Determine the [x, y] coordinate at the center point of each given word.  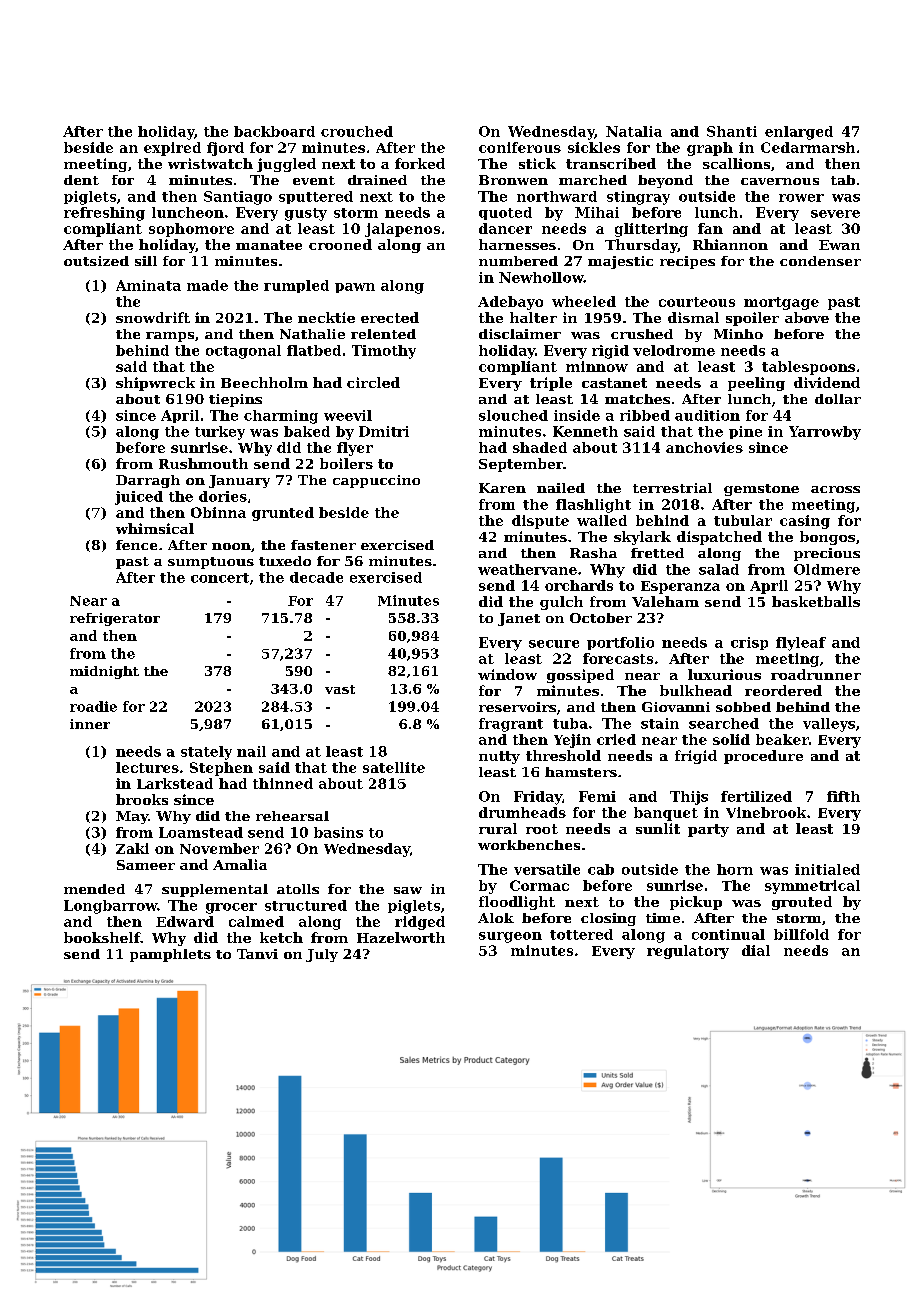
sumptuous [211, 563]
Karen [502, 488]
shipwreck [155, 384]
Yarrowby [825, 433]
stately [206, 753]
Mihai [597, 212]
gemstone [761, 490]
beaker [782, 739]
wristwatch [210, 163]
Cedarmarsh [808, 147]
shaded [540, 447]
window [507, 674]
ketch [281, 937]
